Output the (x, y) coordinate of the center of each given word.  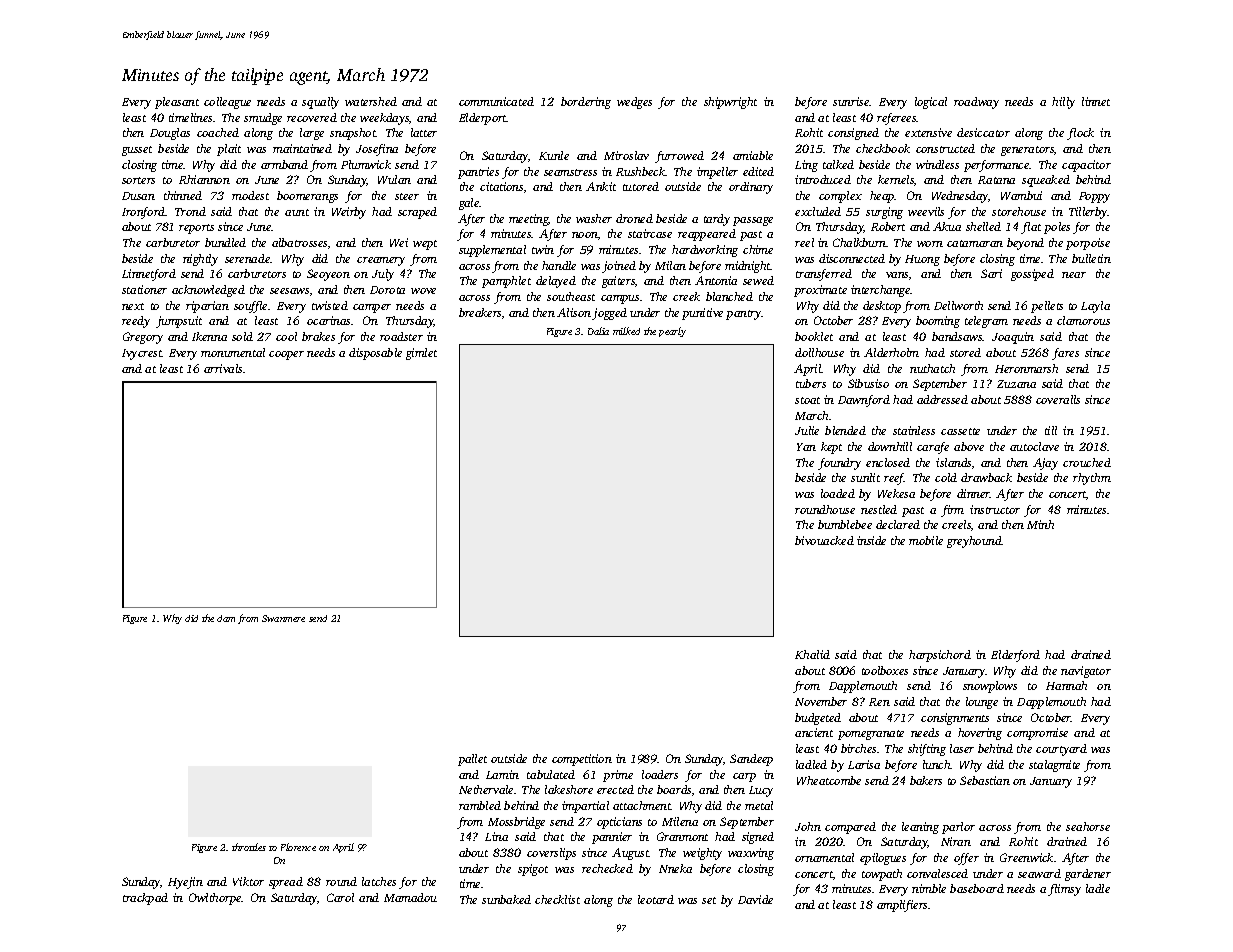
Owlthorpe (215, 899)
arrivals (223, 368)
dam (226, 618)
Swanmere (283, 618)
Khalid (812, 654)
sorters (138, 180)
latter (424, 132)
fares (1065, 354)
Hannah (1066, 685)
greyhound (974, 542)
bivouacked (824, 540)
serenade (247, 258)
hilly (1063, 103)
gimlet (421, 354)
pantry (744, 315)
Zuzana (1016, 384)
